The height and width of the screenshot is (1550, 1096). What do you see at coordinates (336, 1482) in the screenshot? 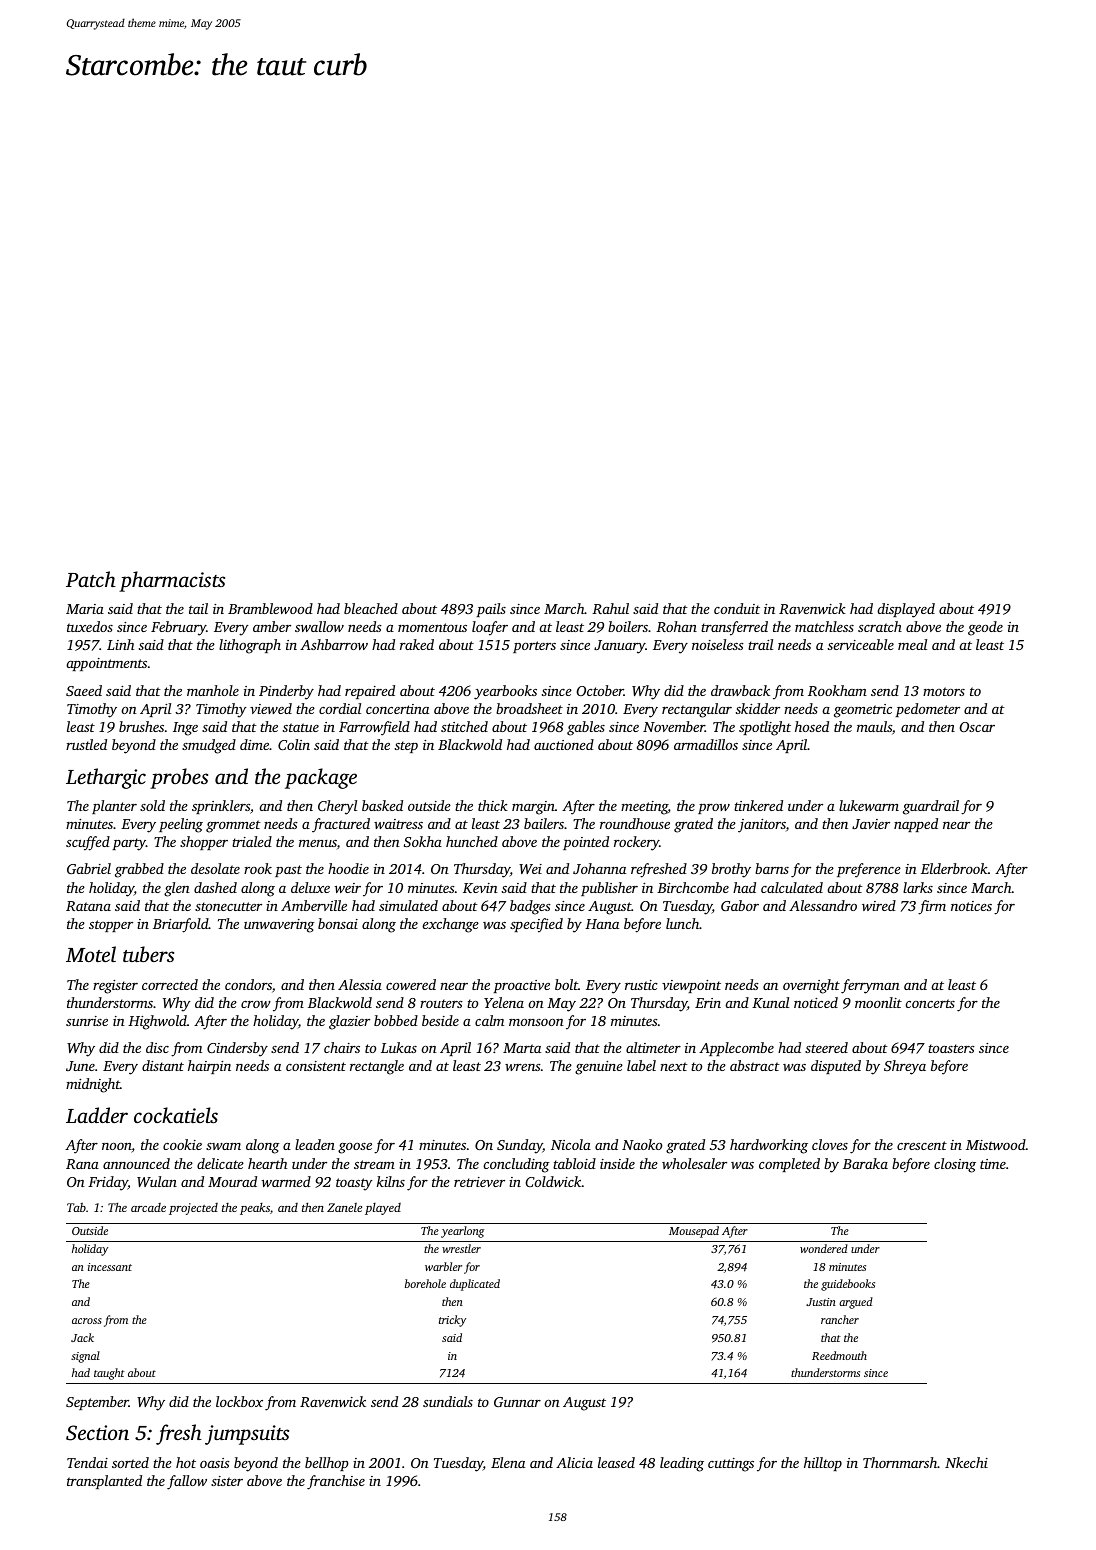
I see `franchise` at bounding box center [336, 1482].
